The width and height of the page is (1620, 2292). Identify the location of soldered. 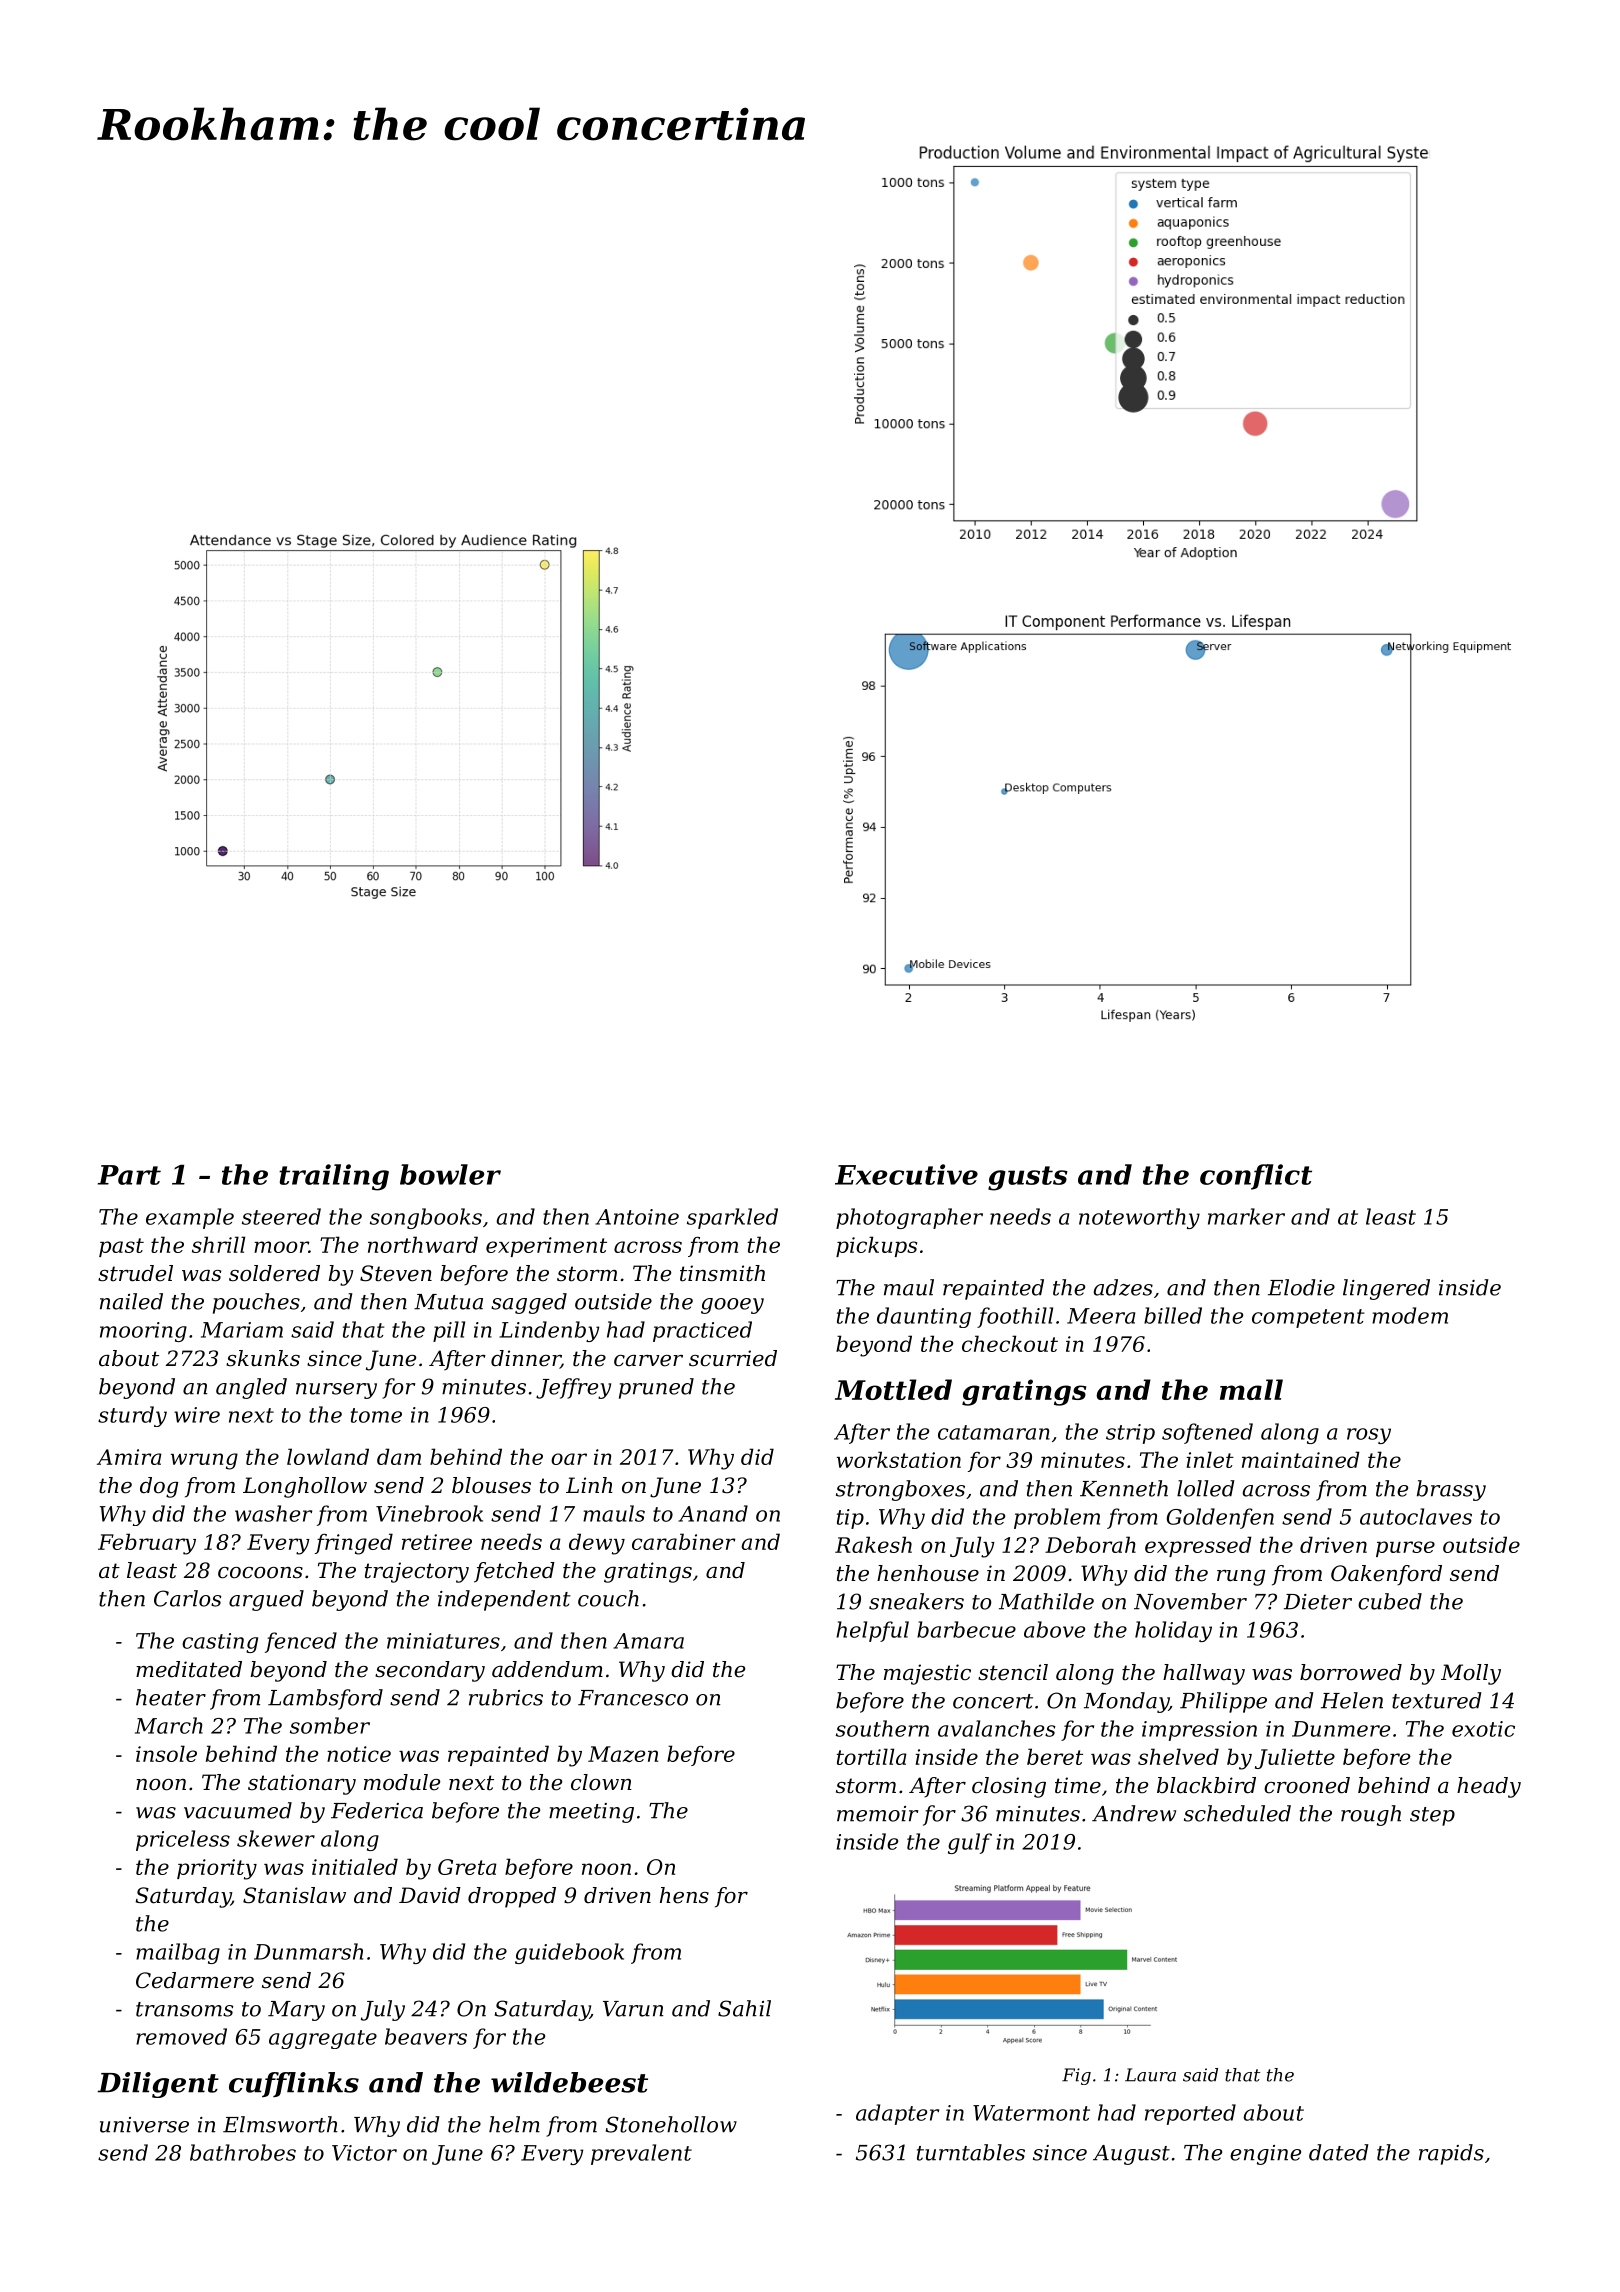
(274, 1273).
